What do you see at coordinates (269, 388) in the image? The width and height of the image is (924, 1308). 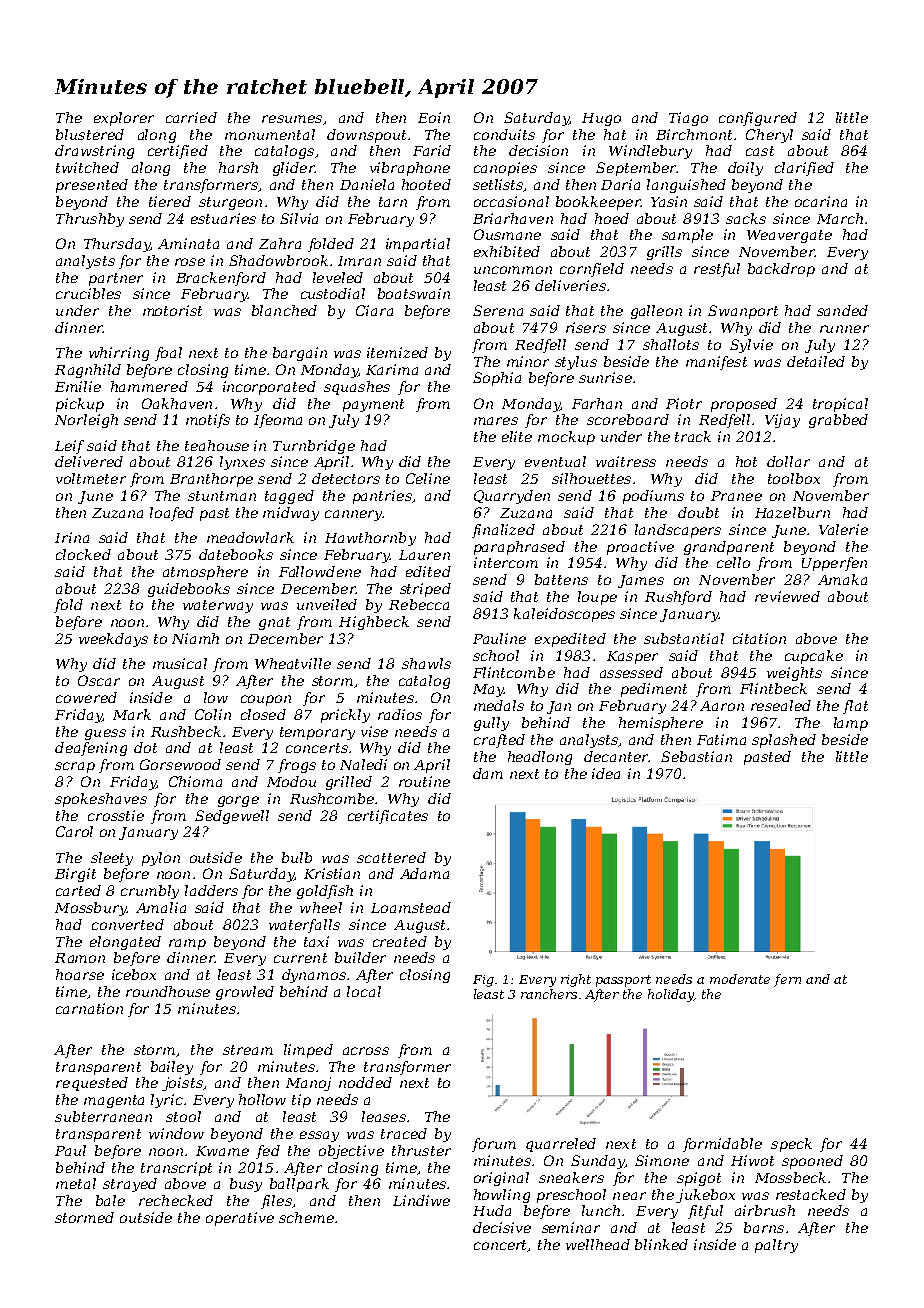 I see `incorporated` at bounding box center [269, 388].
